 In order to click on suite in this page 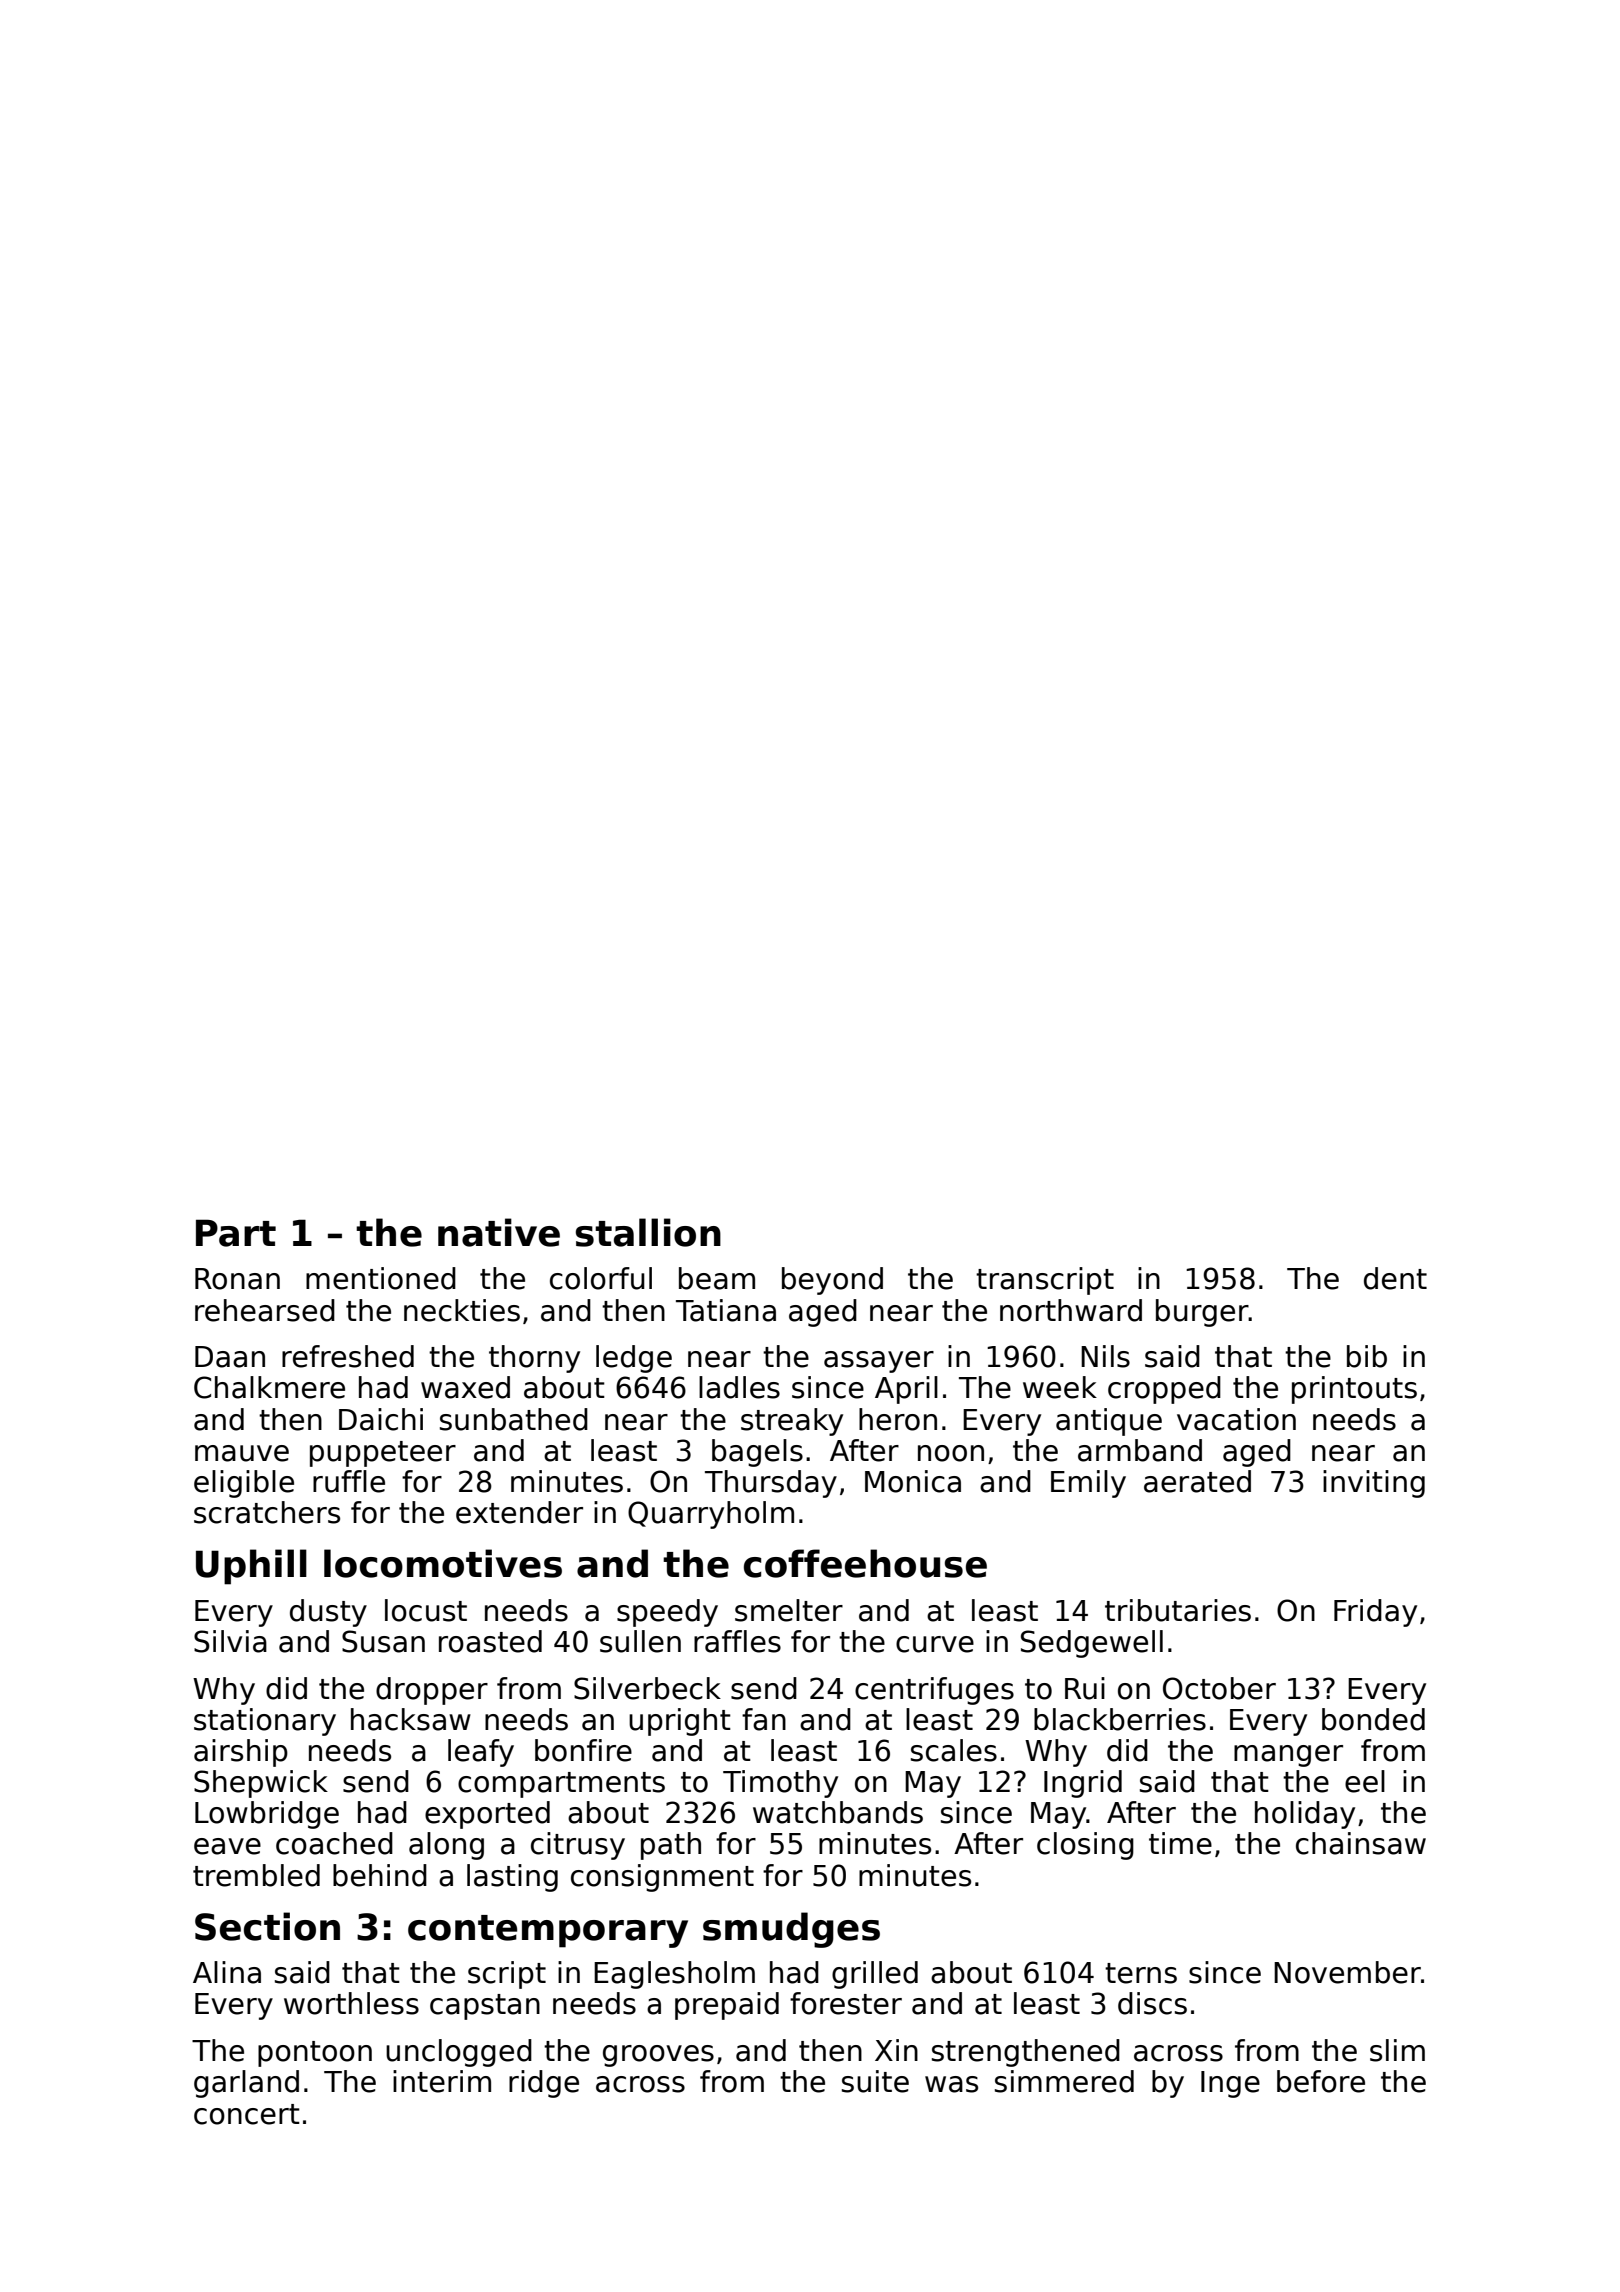, I will do `click(875, 2081)`.
